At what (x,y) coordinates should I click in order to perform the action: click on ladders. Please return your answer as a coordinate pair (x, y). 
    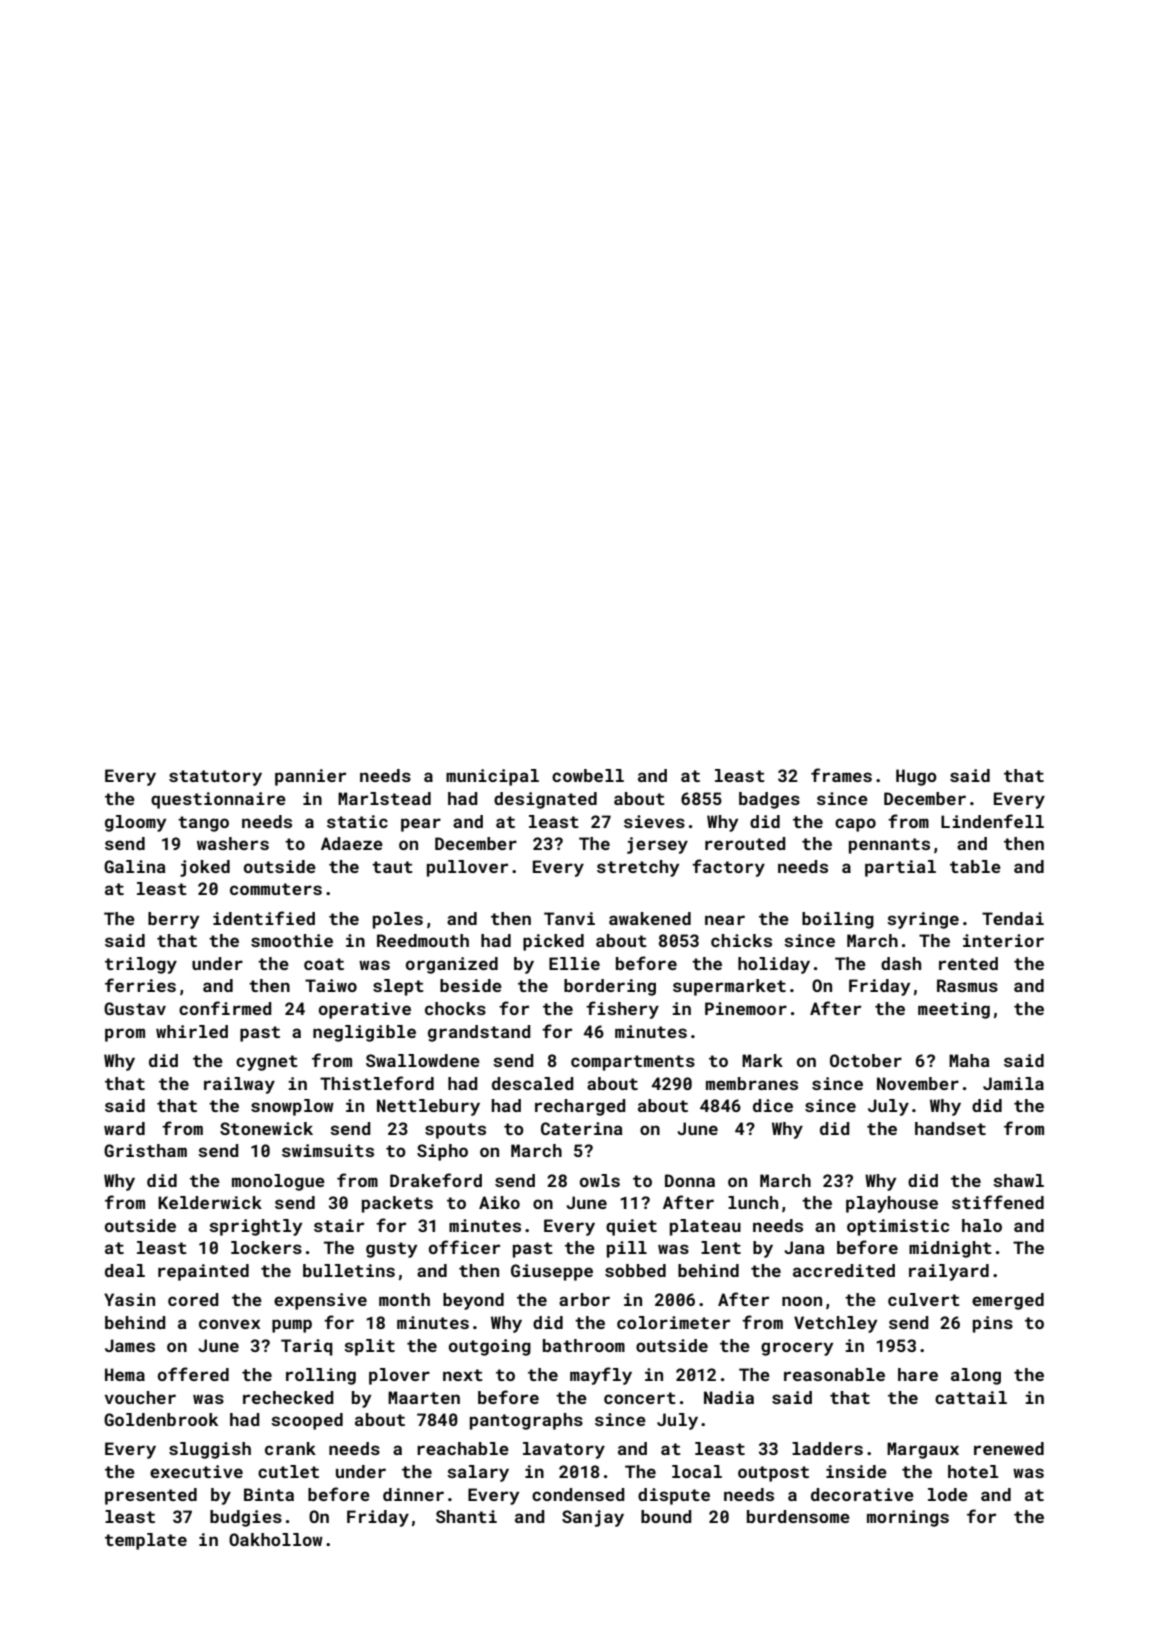
    Looking at the image, I should click on (827, 1448).
